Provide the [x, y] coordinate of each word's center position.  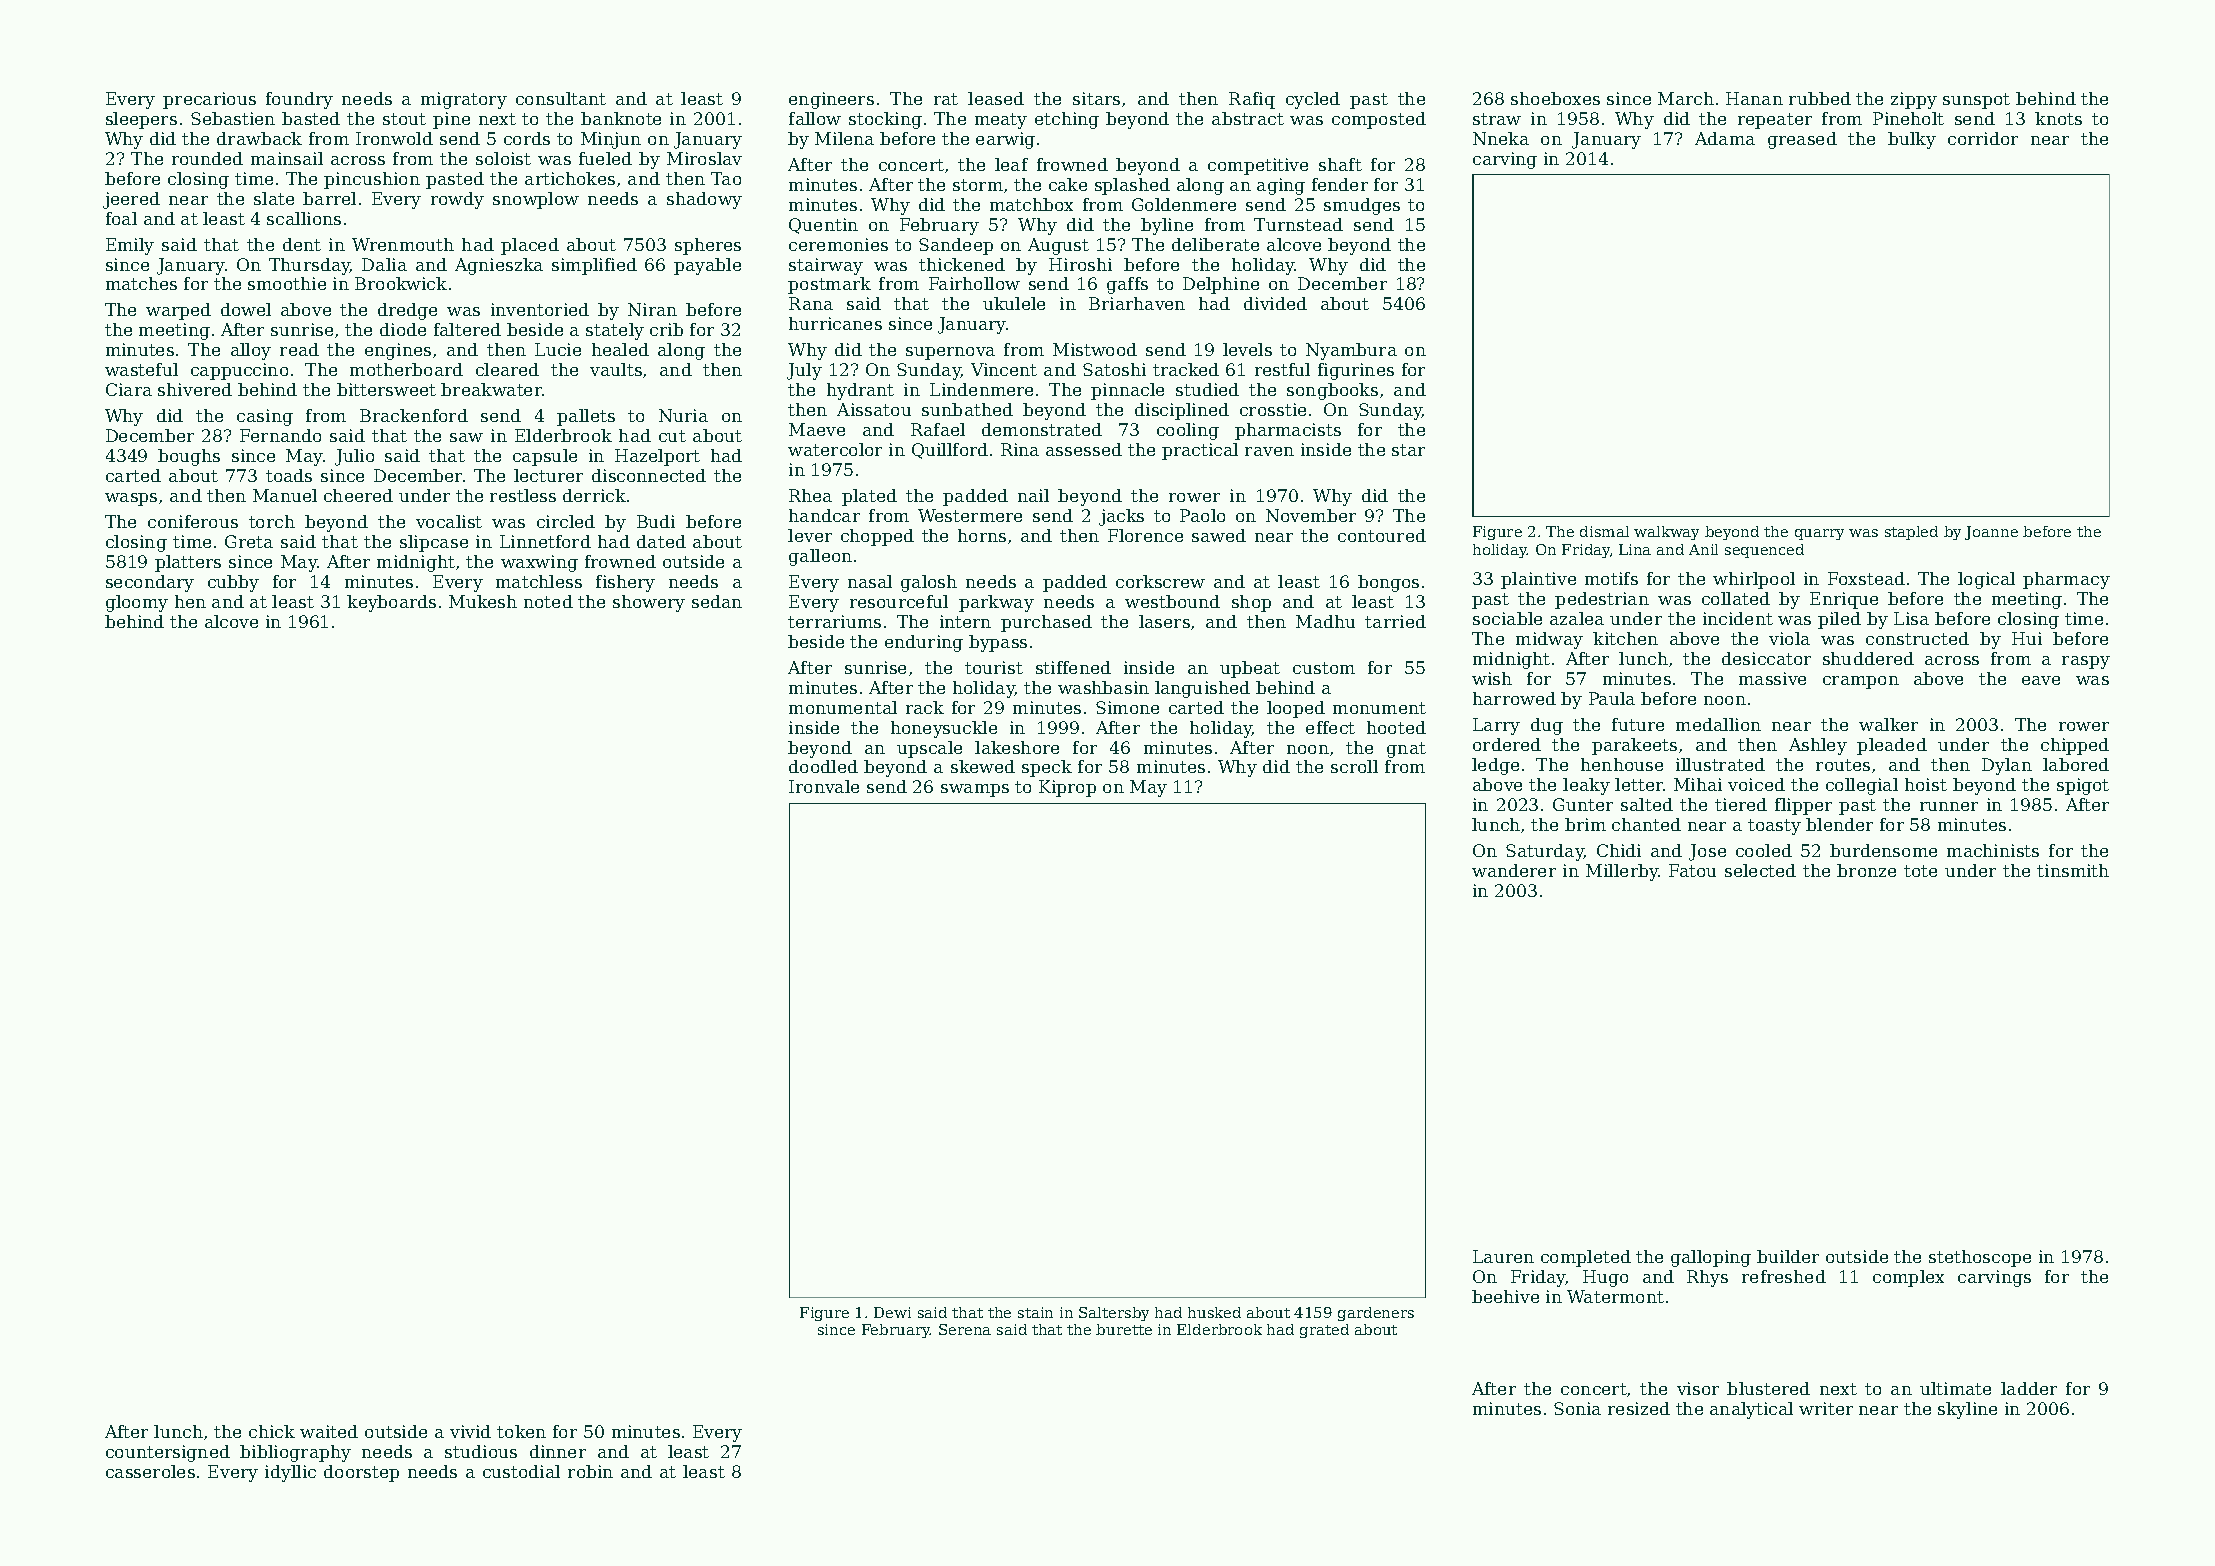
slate [274, 198]
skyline [1967, 1410]
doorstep [361, 1473]
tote [1920, 871]
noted [548, 601]
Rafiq [1252, 100]
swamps [975, 790]
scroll [1354, 766]
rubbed [1820, 98]
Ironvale [824, 786]
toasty [1774, 827]
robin [590, 1471]
